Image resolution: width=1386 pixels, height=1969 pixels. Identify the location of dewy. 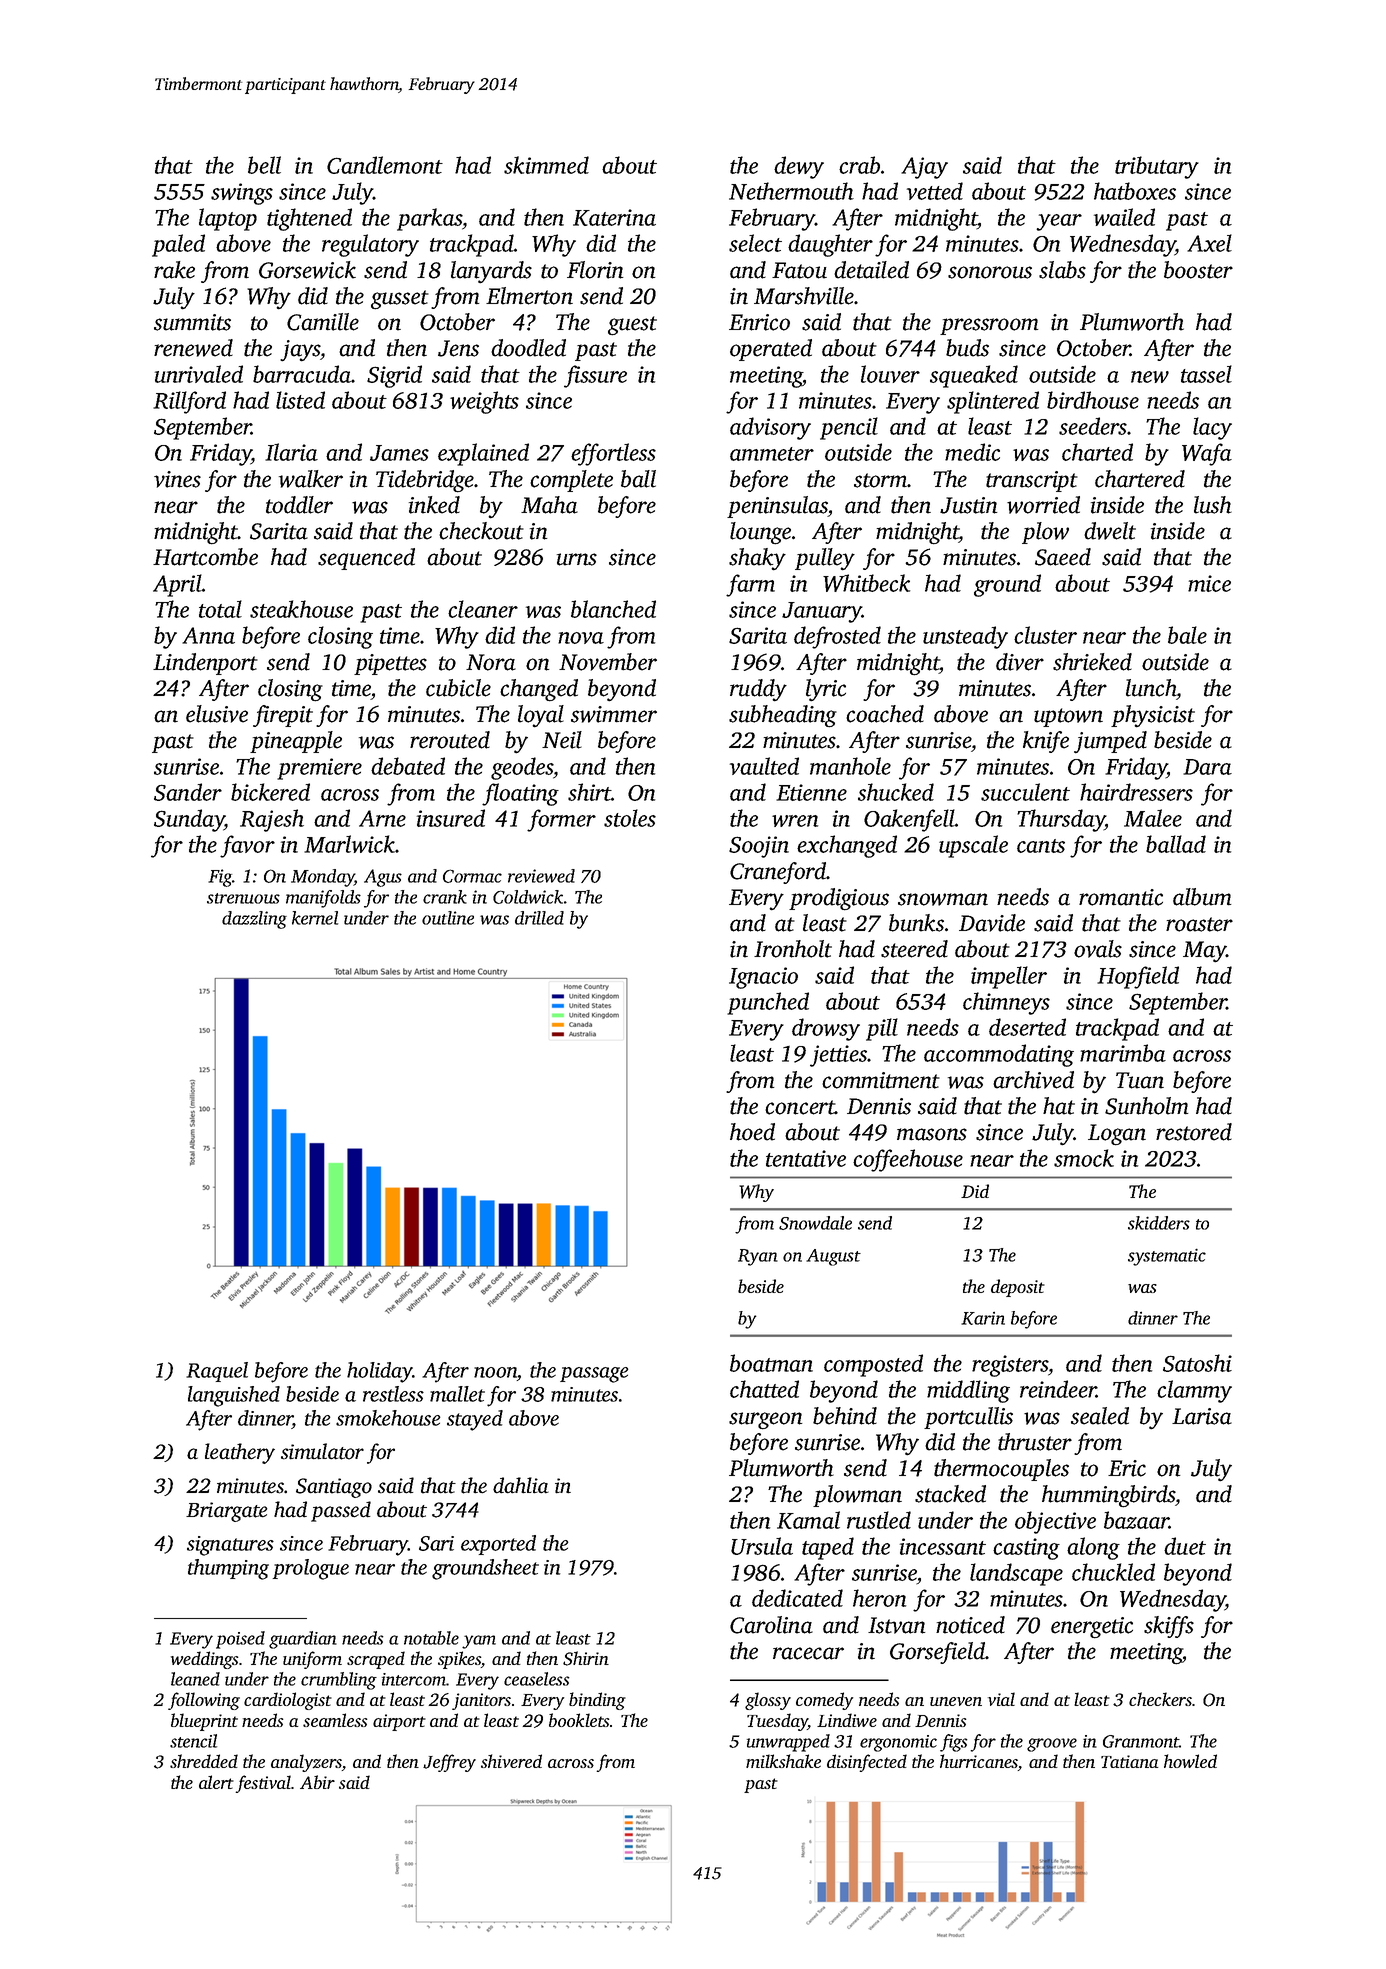
(799, 167).
